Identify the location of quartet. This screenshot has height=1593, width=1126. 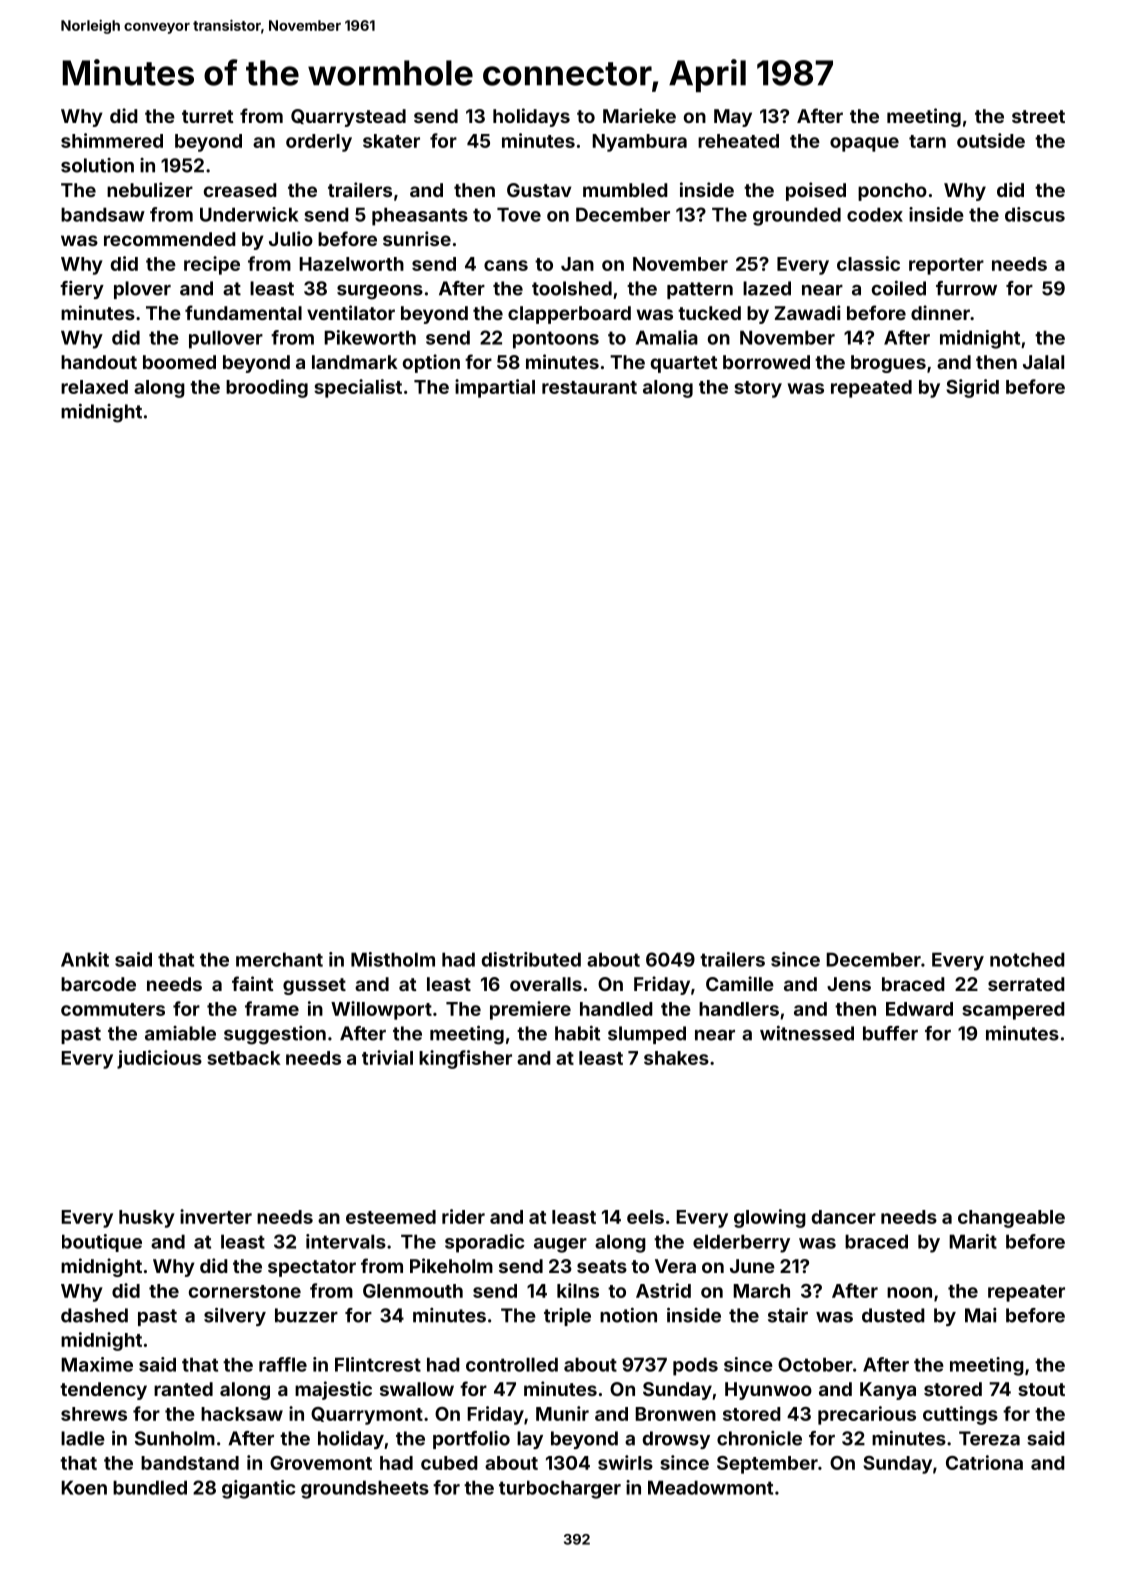
(684, 364).
